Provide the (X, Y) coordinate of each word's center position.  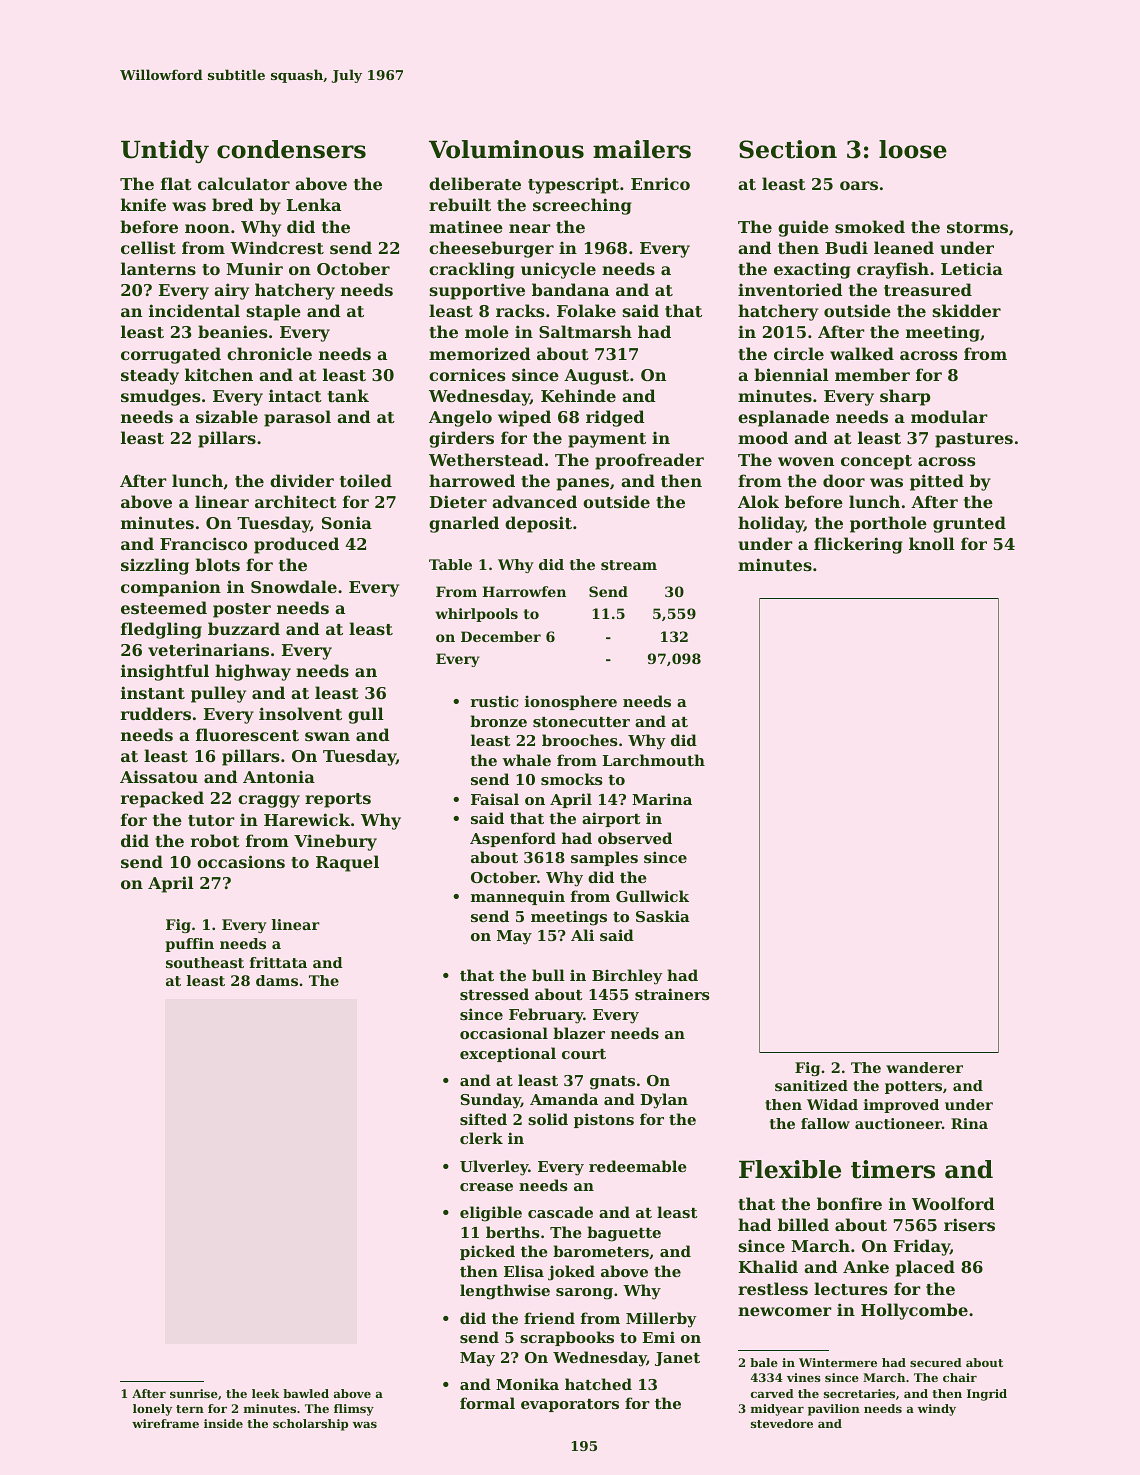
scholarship (310, 1425)
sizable (227, 416)
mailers (642, 149)
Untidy (165, 151)
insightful (165, 672)
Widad (832, 1104)
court (584, 1054)
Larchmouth (653, 760)
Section (788, 149)
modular (949, 416)
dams (277, 980)
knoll (932, 543)
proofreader (649, 461)
